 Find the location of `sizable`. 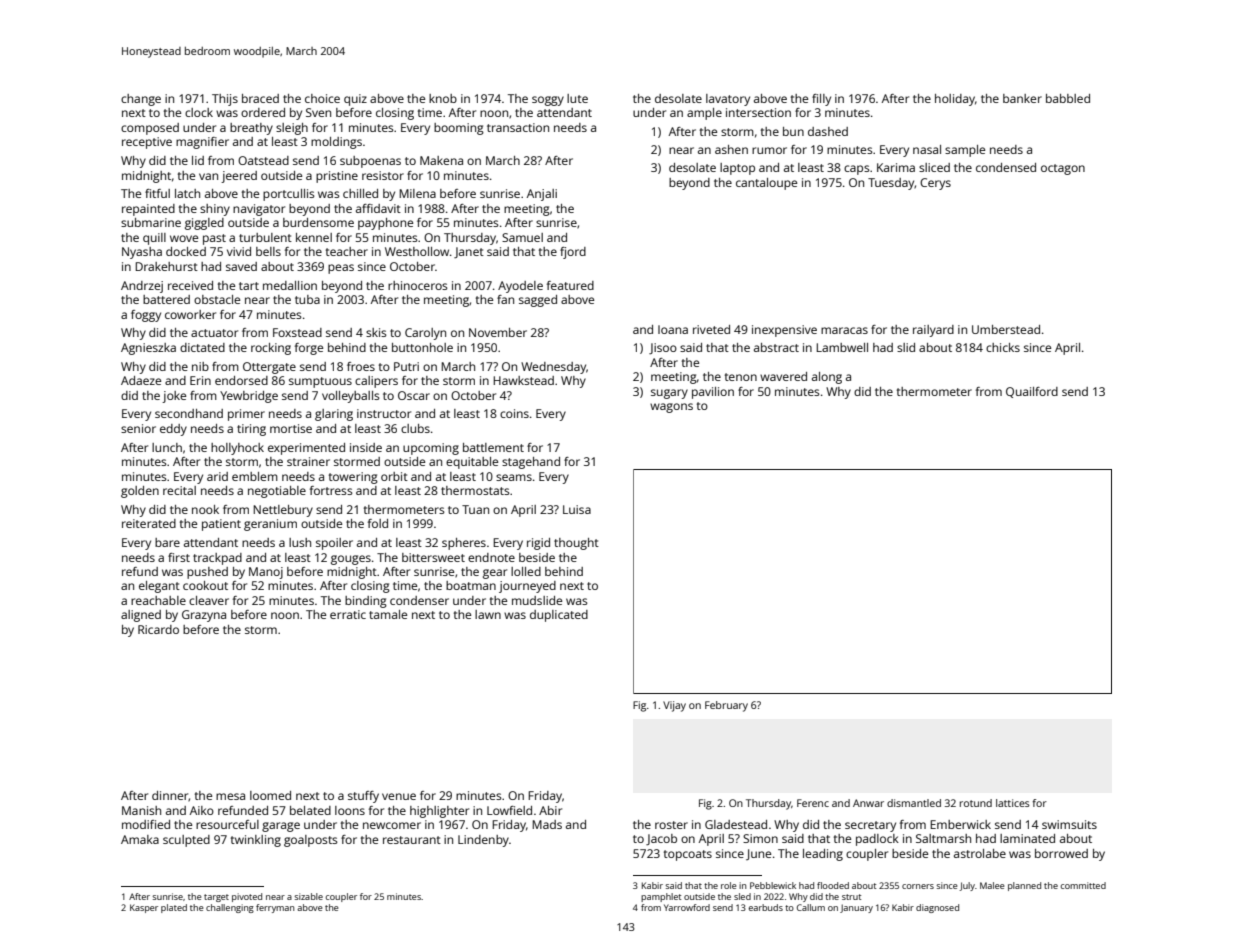

sizable is located at coordinates (308, 896).
